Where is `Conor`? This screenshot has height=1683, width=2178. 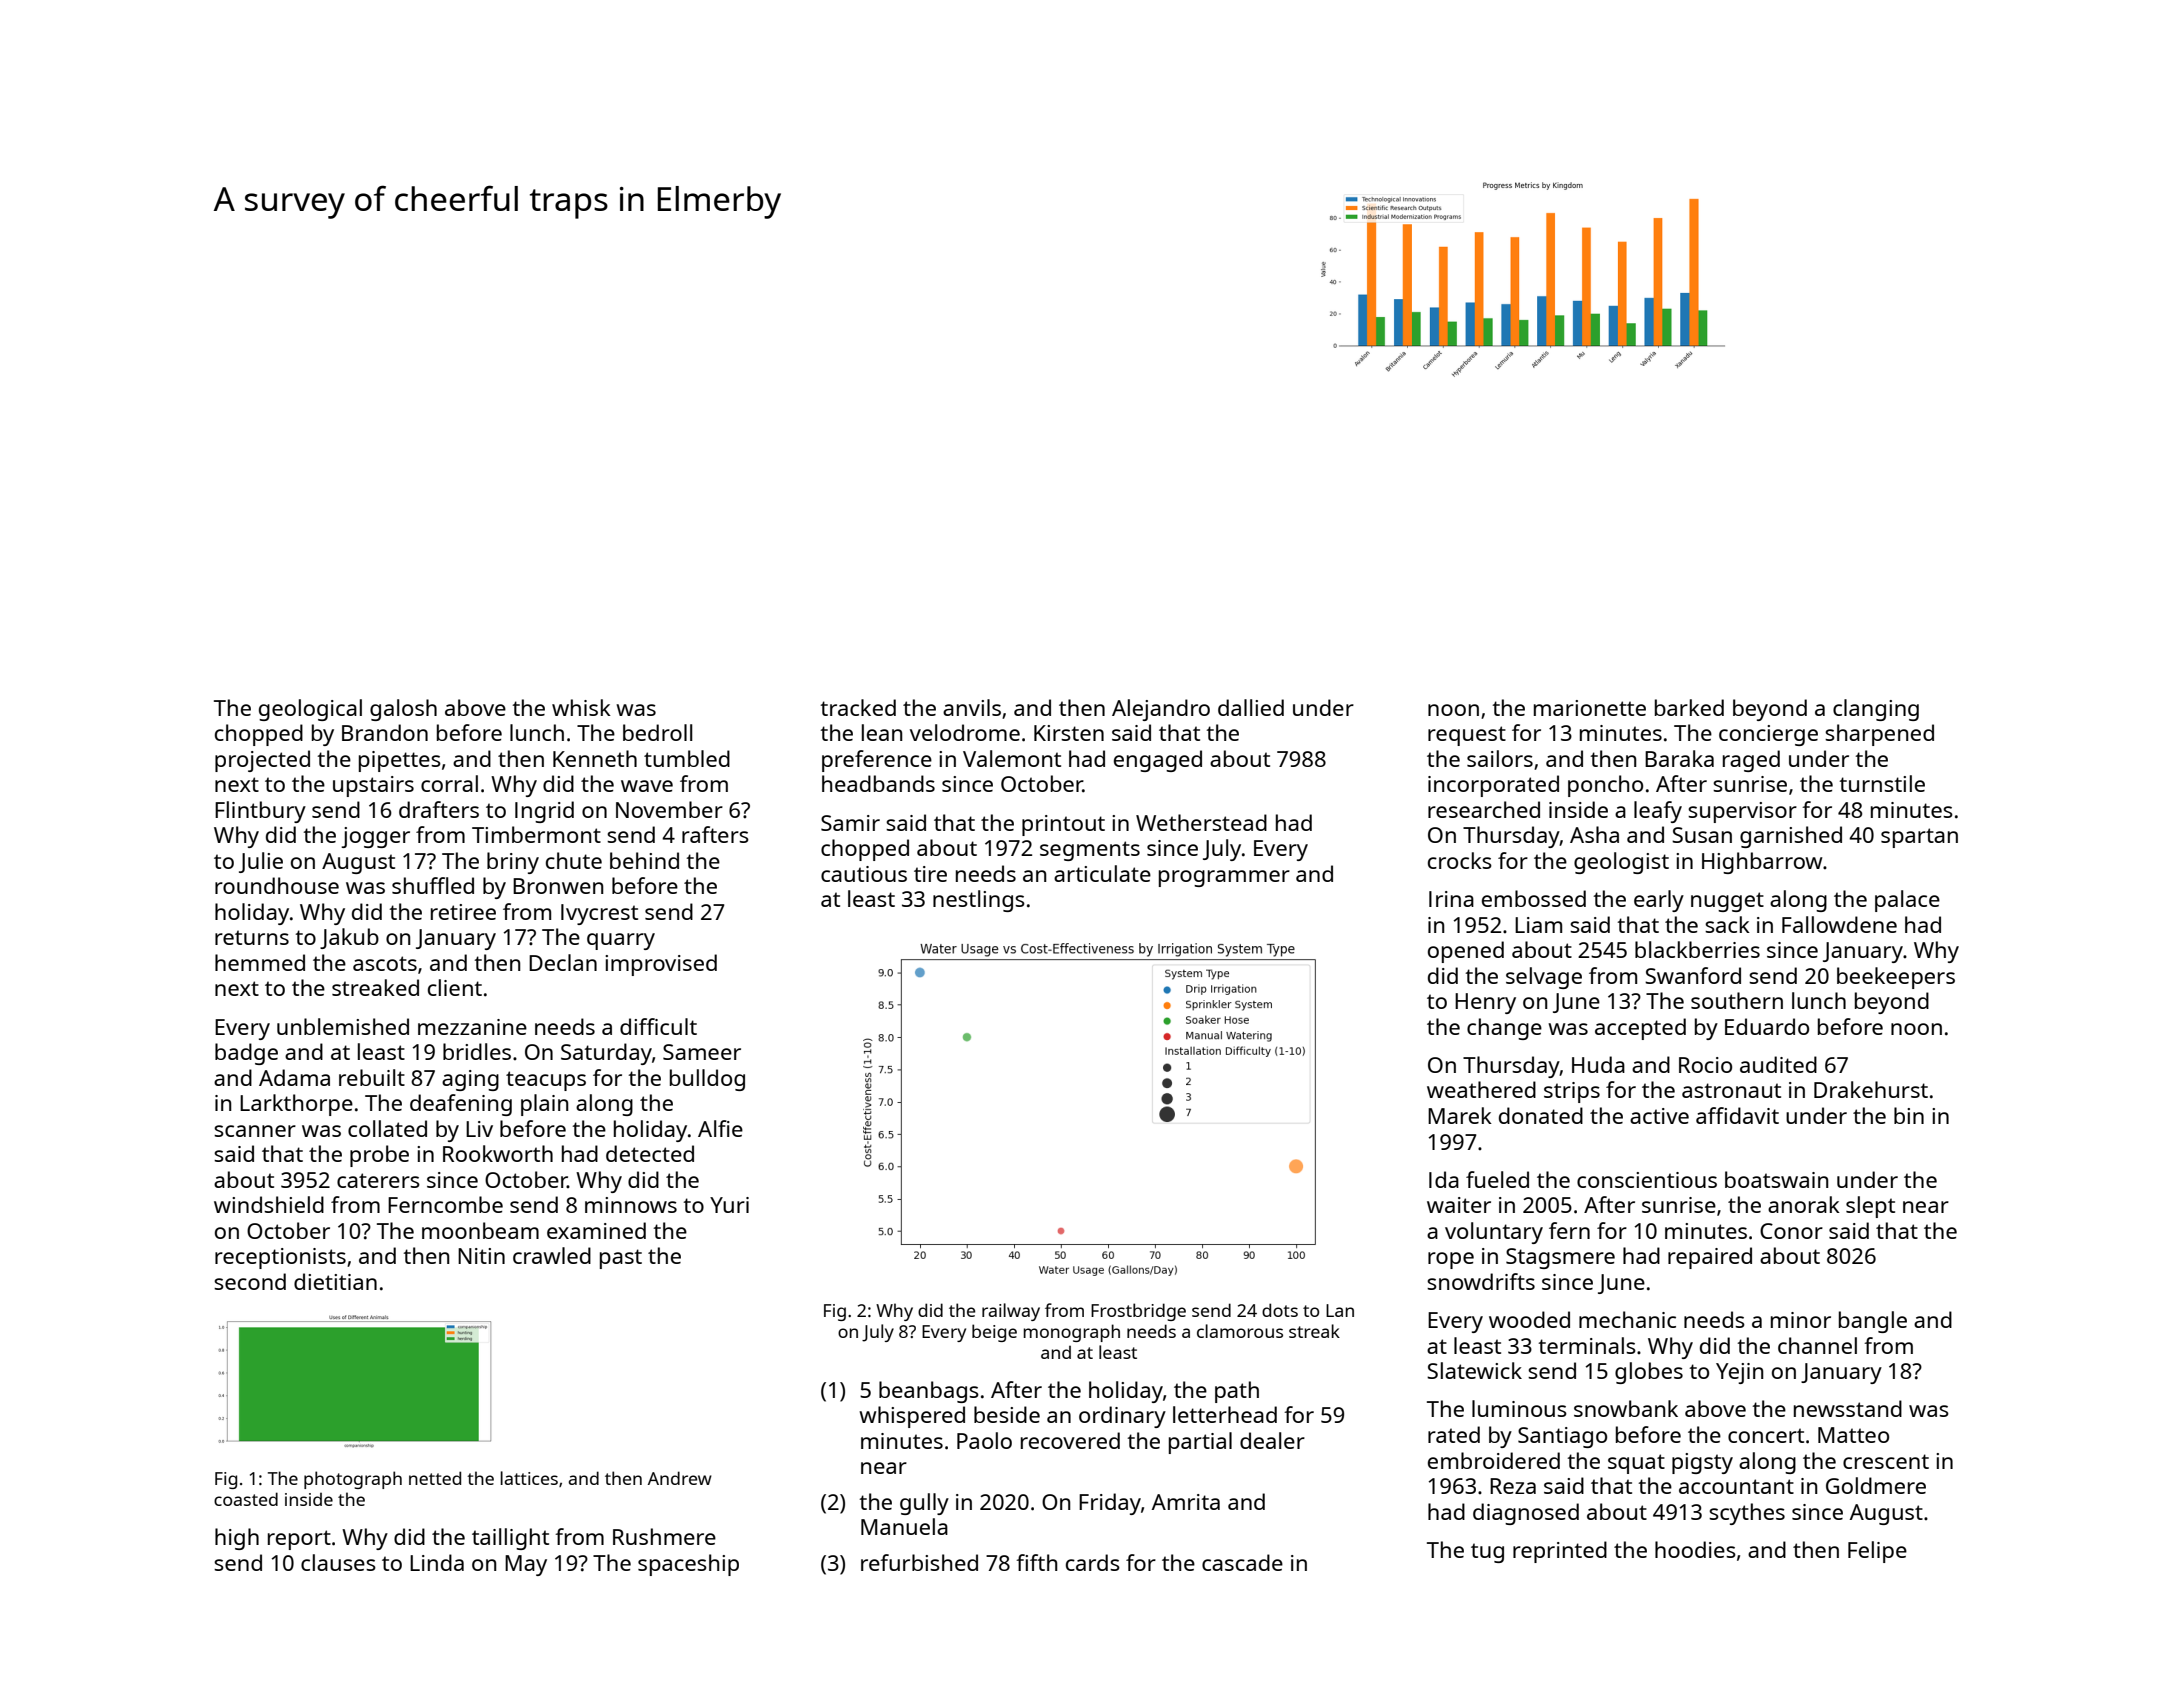
Conor is located at coordinates (1791, 1231).
